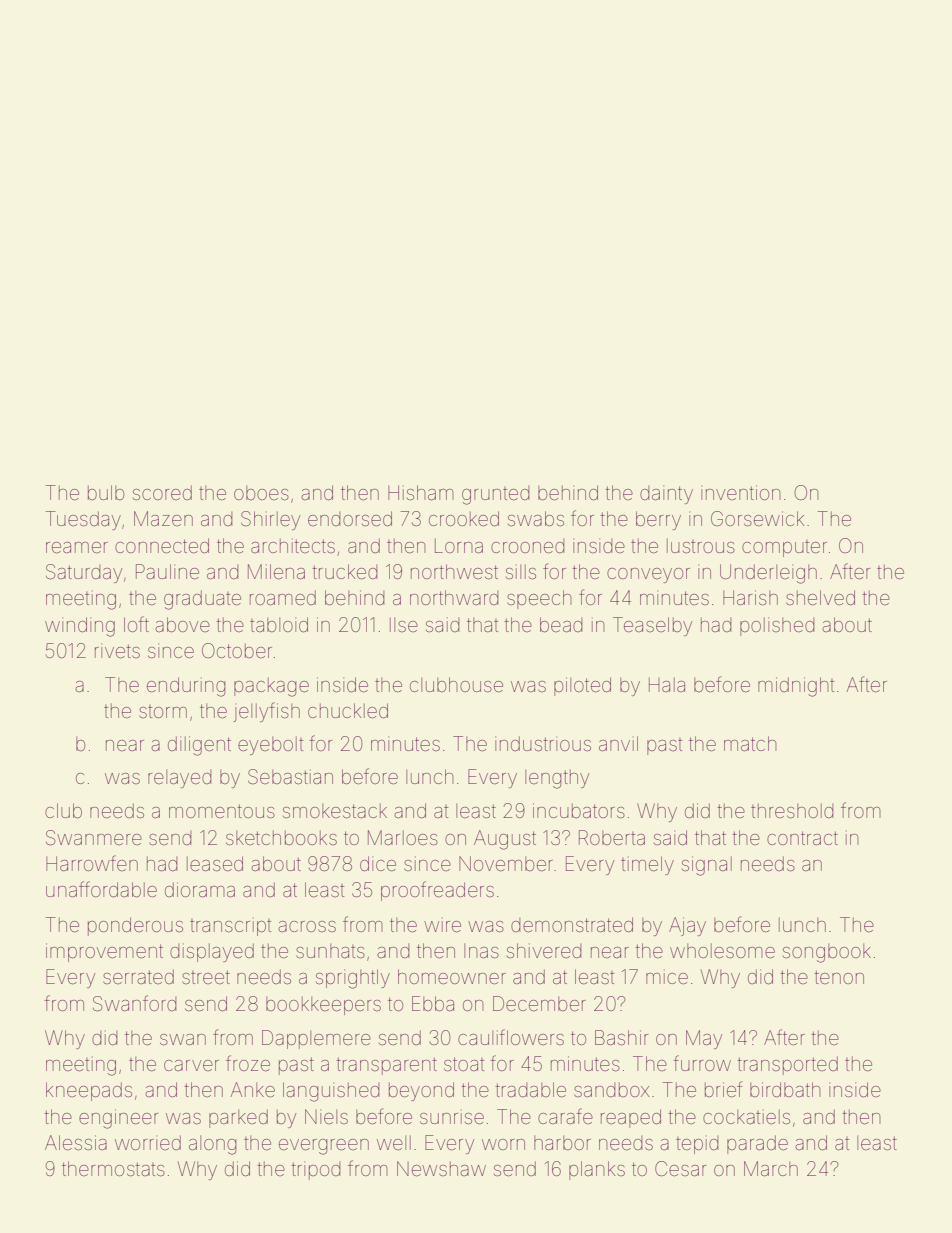  Describe the element at coordinates (667, 684) in the screenshot. I see `Hala` at that location.
